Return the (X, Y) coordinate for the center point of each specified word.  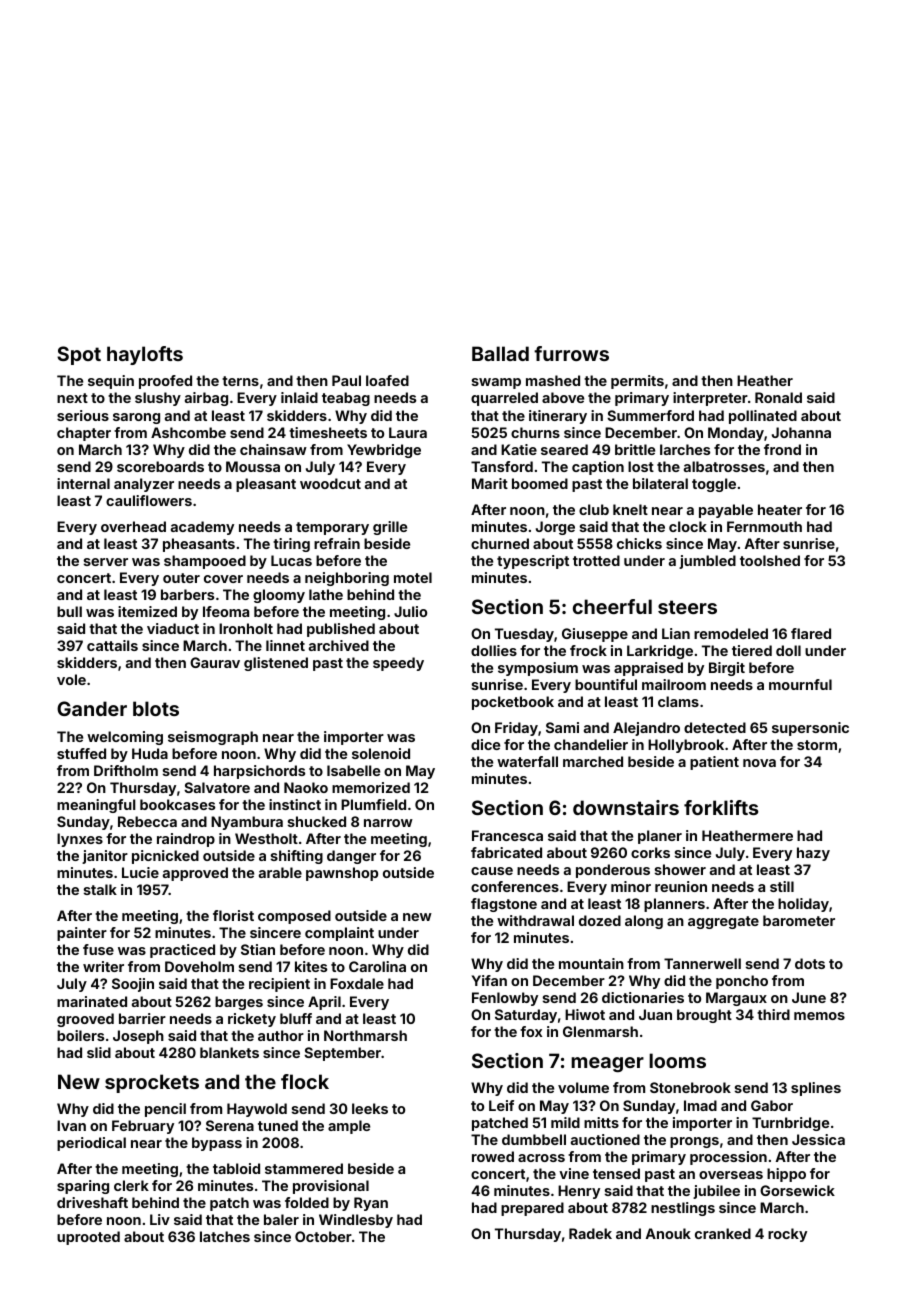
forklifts (721, 807)
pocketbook (513, 703)
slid (99, 1052)
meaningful (96, 806)
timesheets (328, 432)
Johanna (801, 432)
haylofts (145, 355)
